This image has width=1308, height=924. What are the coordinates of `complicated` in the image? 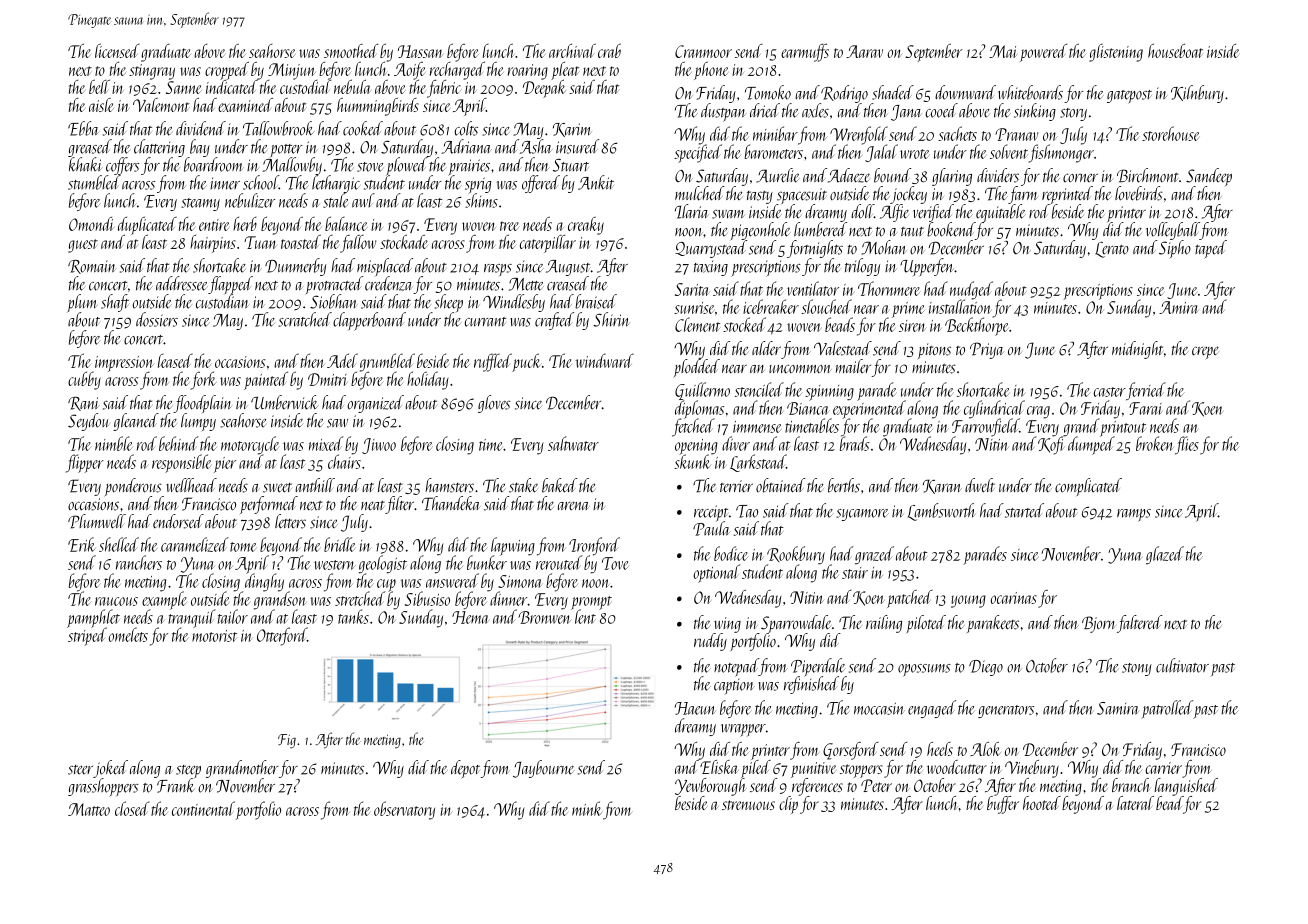 It's located at (1088, 487).
